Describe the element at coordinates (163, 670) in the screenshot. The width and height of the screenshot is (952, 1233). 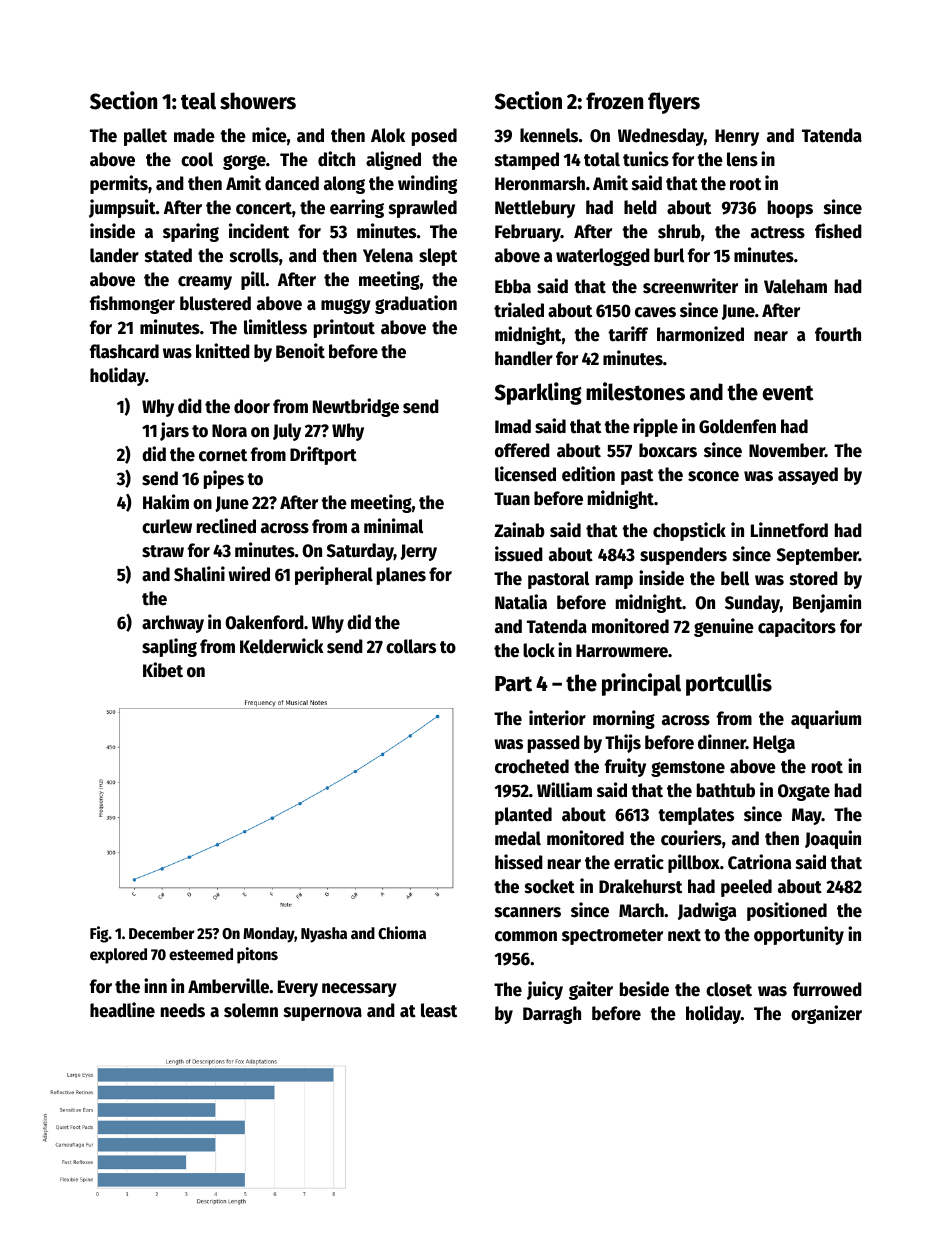
I see `Kibet` at that location.
